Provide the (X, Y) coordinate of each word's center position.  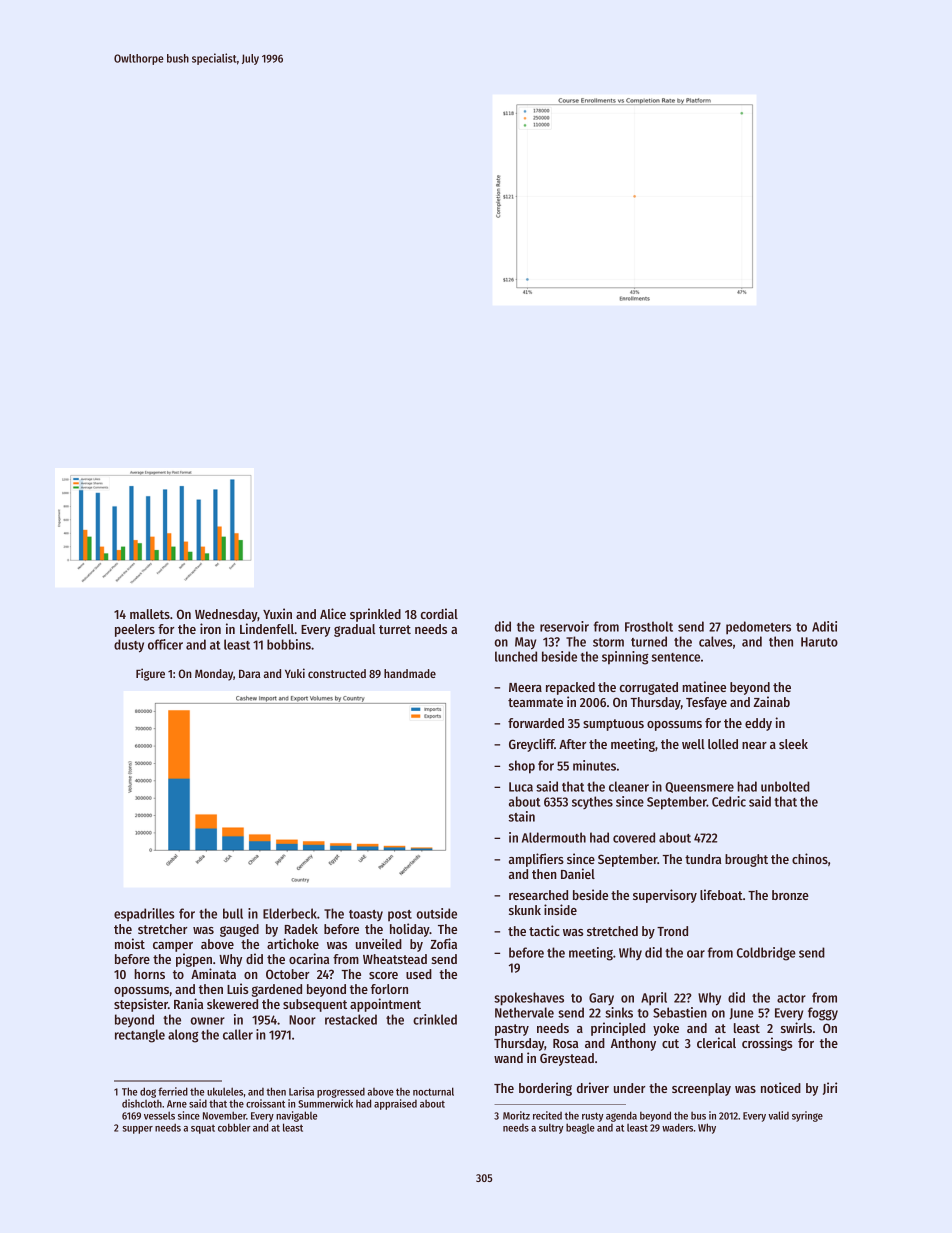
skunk (525, 910)
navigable (296, 1116)
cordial (439, 613)
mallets (150, 614)
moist (130, 943)
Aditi (824, 626)
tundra (703, 859)
